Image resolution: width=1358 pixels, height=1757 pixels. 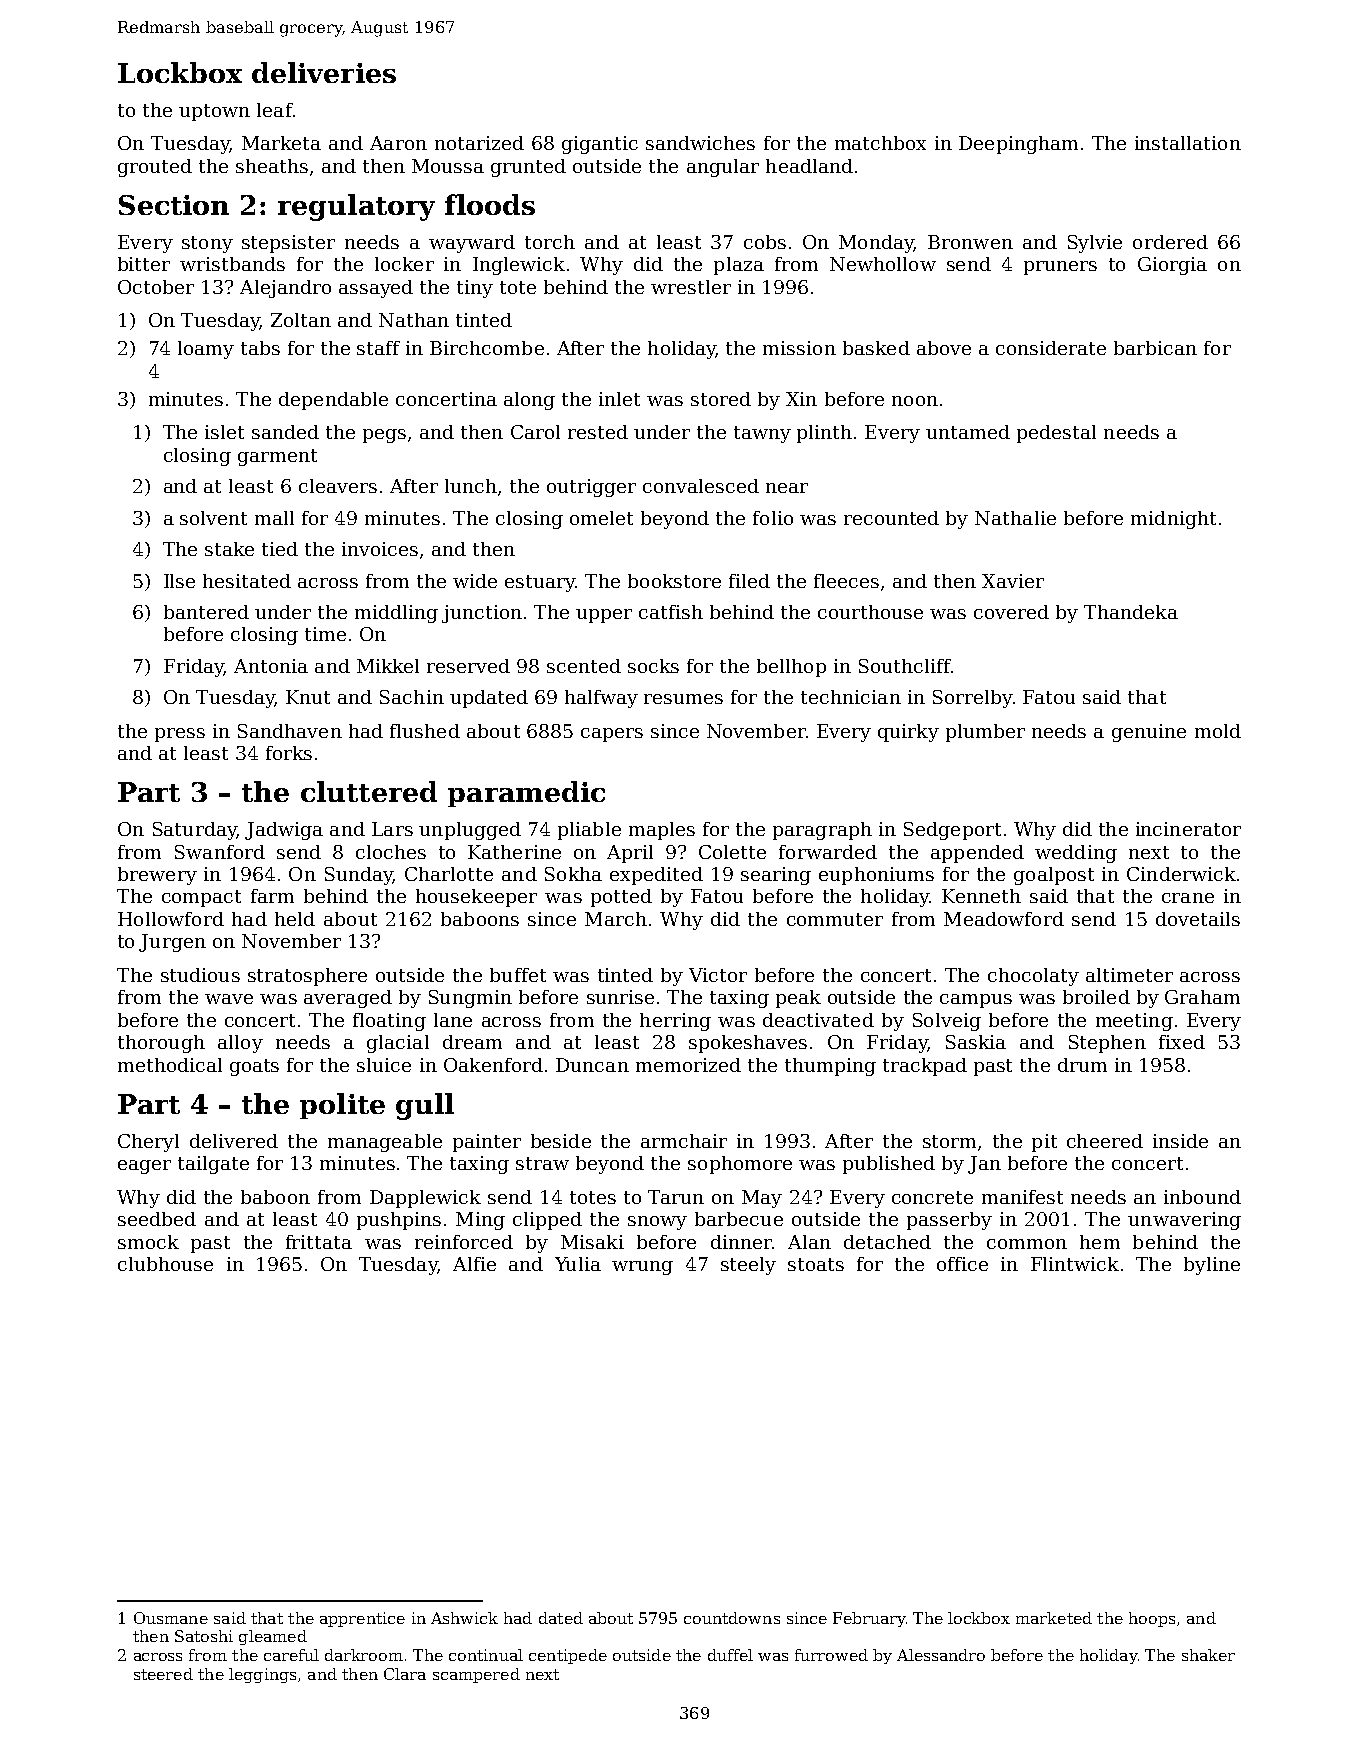 I want to click on gigantic, so click(x=600, y=145).
